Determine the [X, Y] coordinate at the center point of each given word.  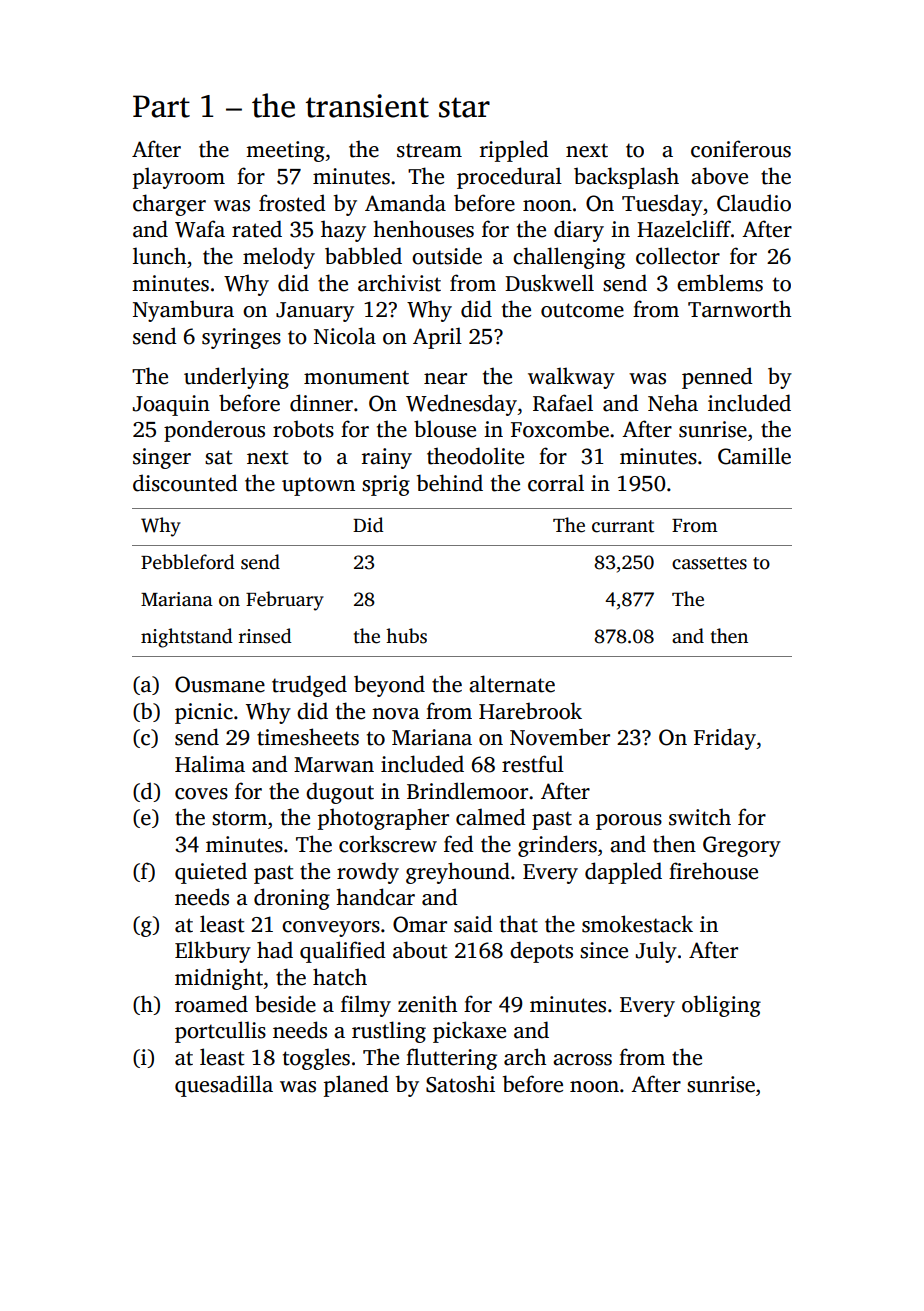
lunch [159, 256]
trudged [309, 686]
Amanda [405, 203]
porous [629, 822]
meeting [285, 151]
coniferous [741, 149]
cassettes [709, 563]
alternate [512, 684]
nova [396, 714]
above [719, 176]
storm [239, 818]
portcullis [220, 1032]
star [464, 107]
